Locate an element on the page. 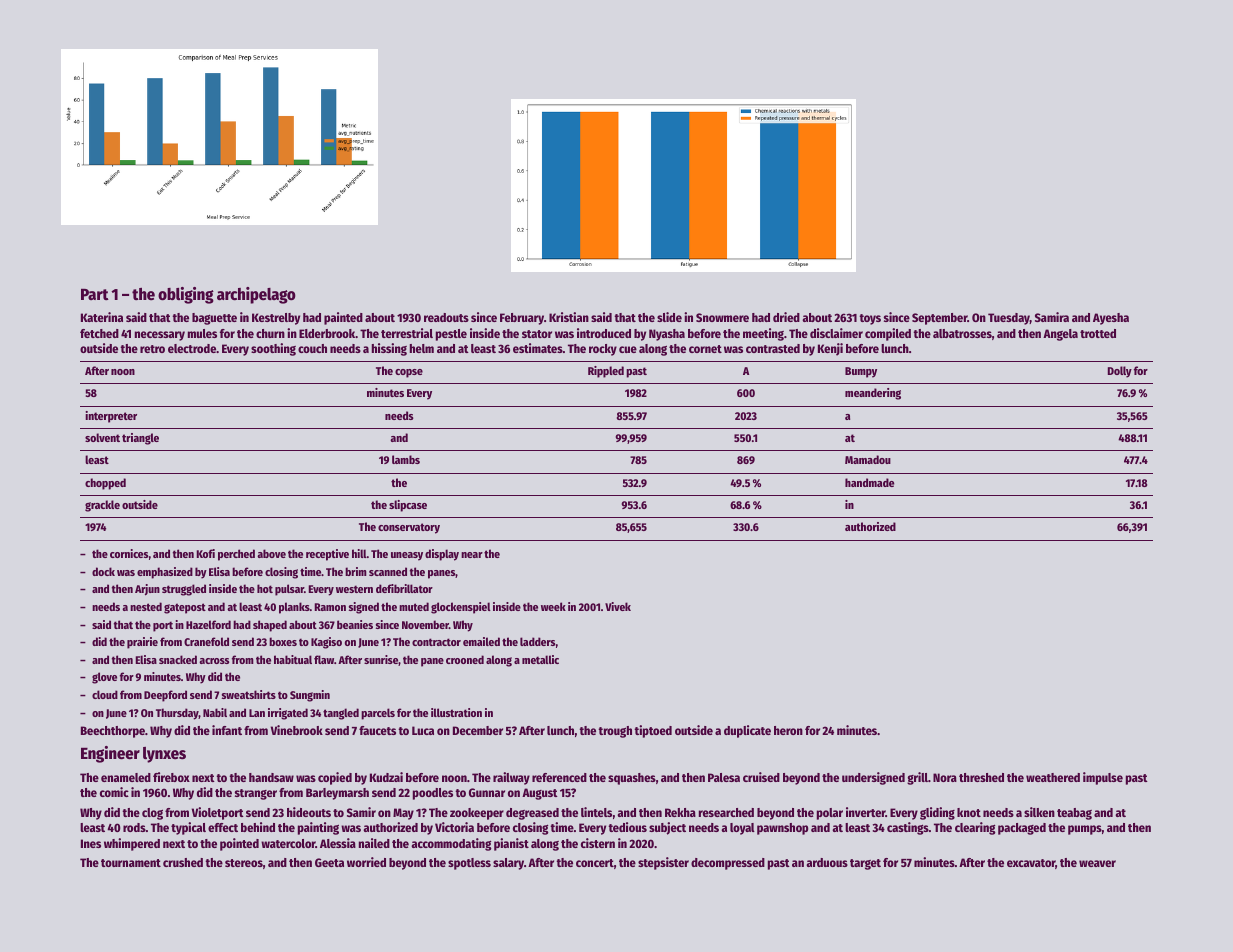 This page has height=952, width=1233. dried is located at coordinates (786, 317).
